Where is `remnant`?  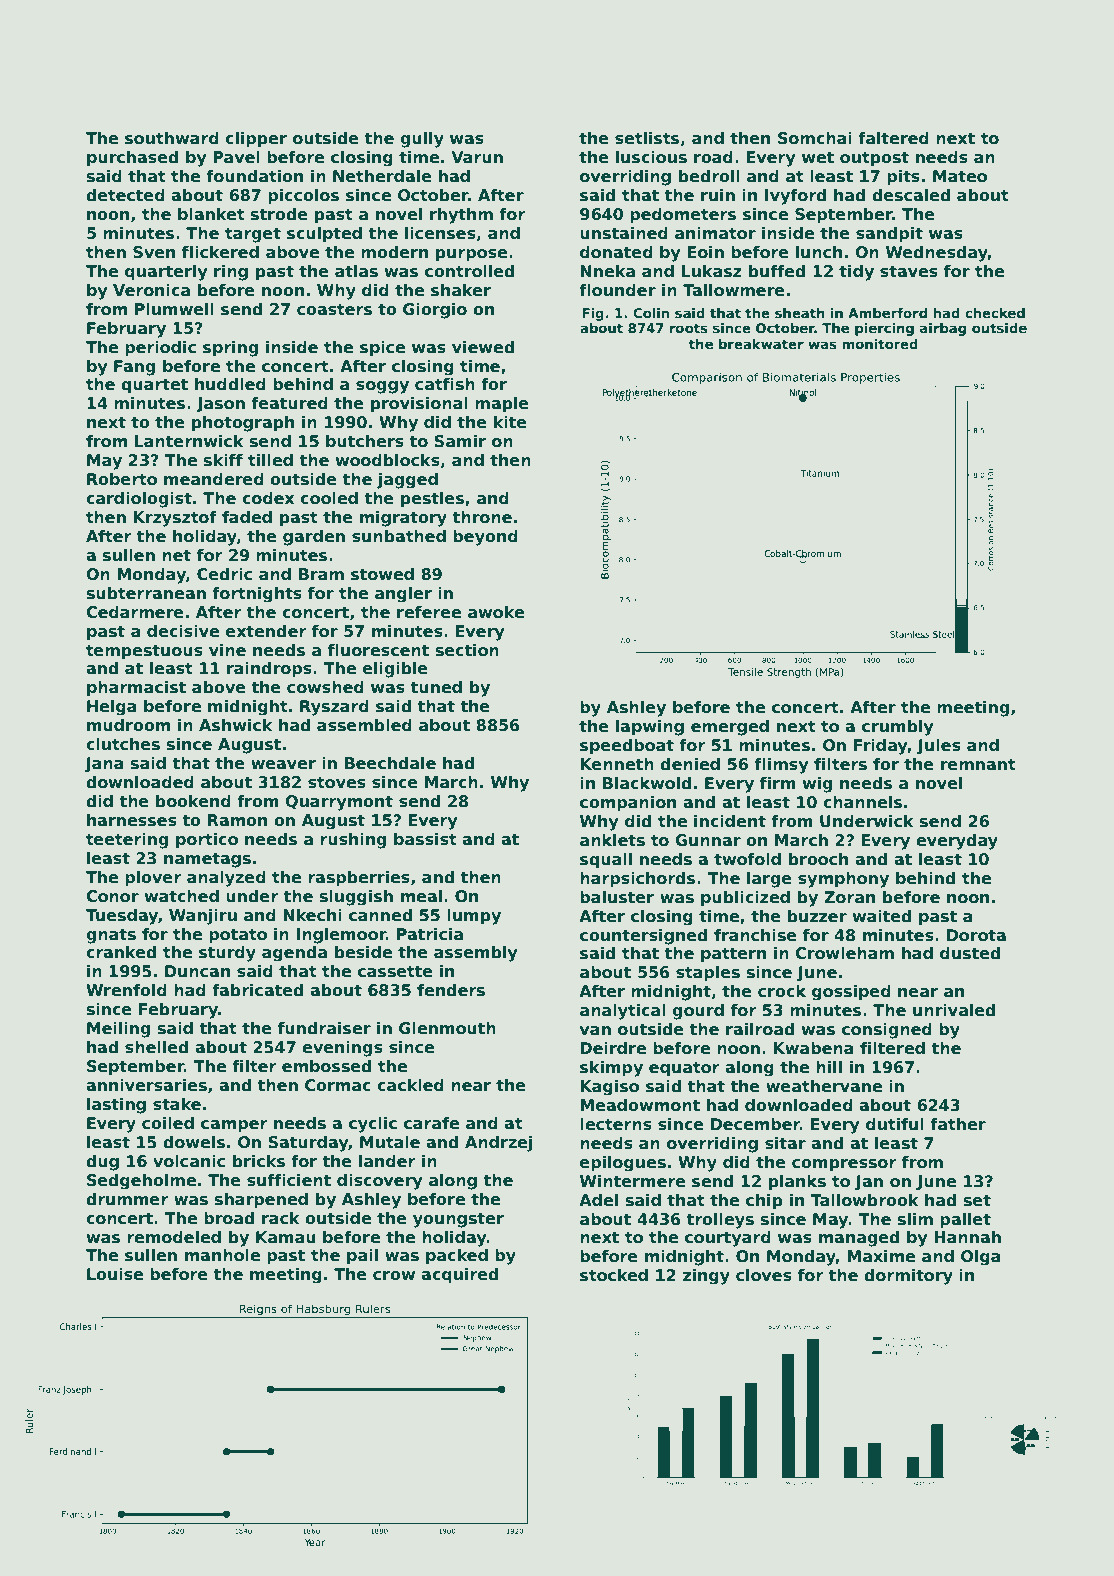
remnant is located at coordinates (978, 764).
